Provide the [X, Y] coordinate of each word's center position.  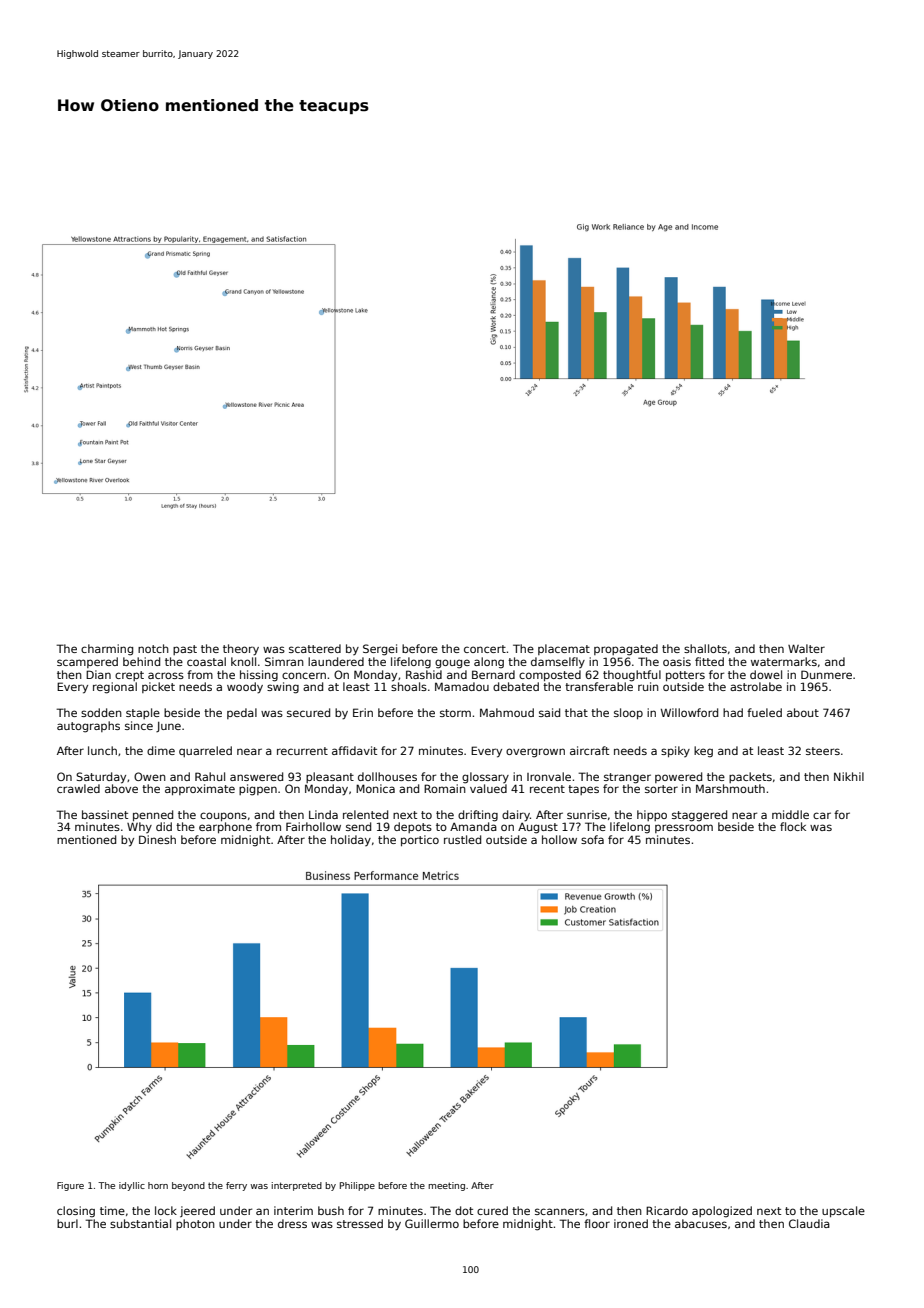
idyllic [132, 1186]
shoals [409, 686]
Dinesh [157, 839]
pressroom [684, 828]
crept [129, 676]
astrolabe [756, 686]
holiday [351, 840]
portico [420, 840]
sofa [592, 839]
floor [597, 1223]
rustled [462, 839]
